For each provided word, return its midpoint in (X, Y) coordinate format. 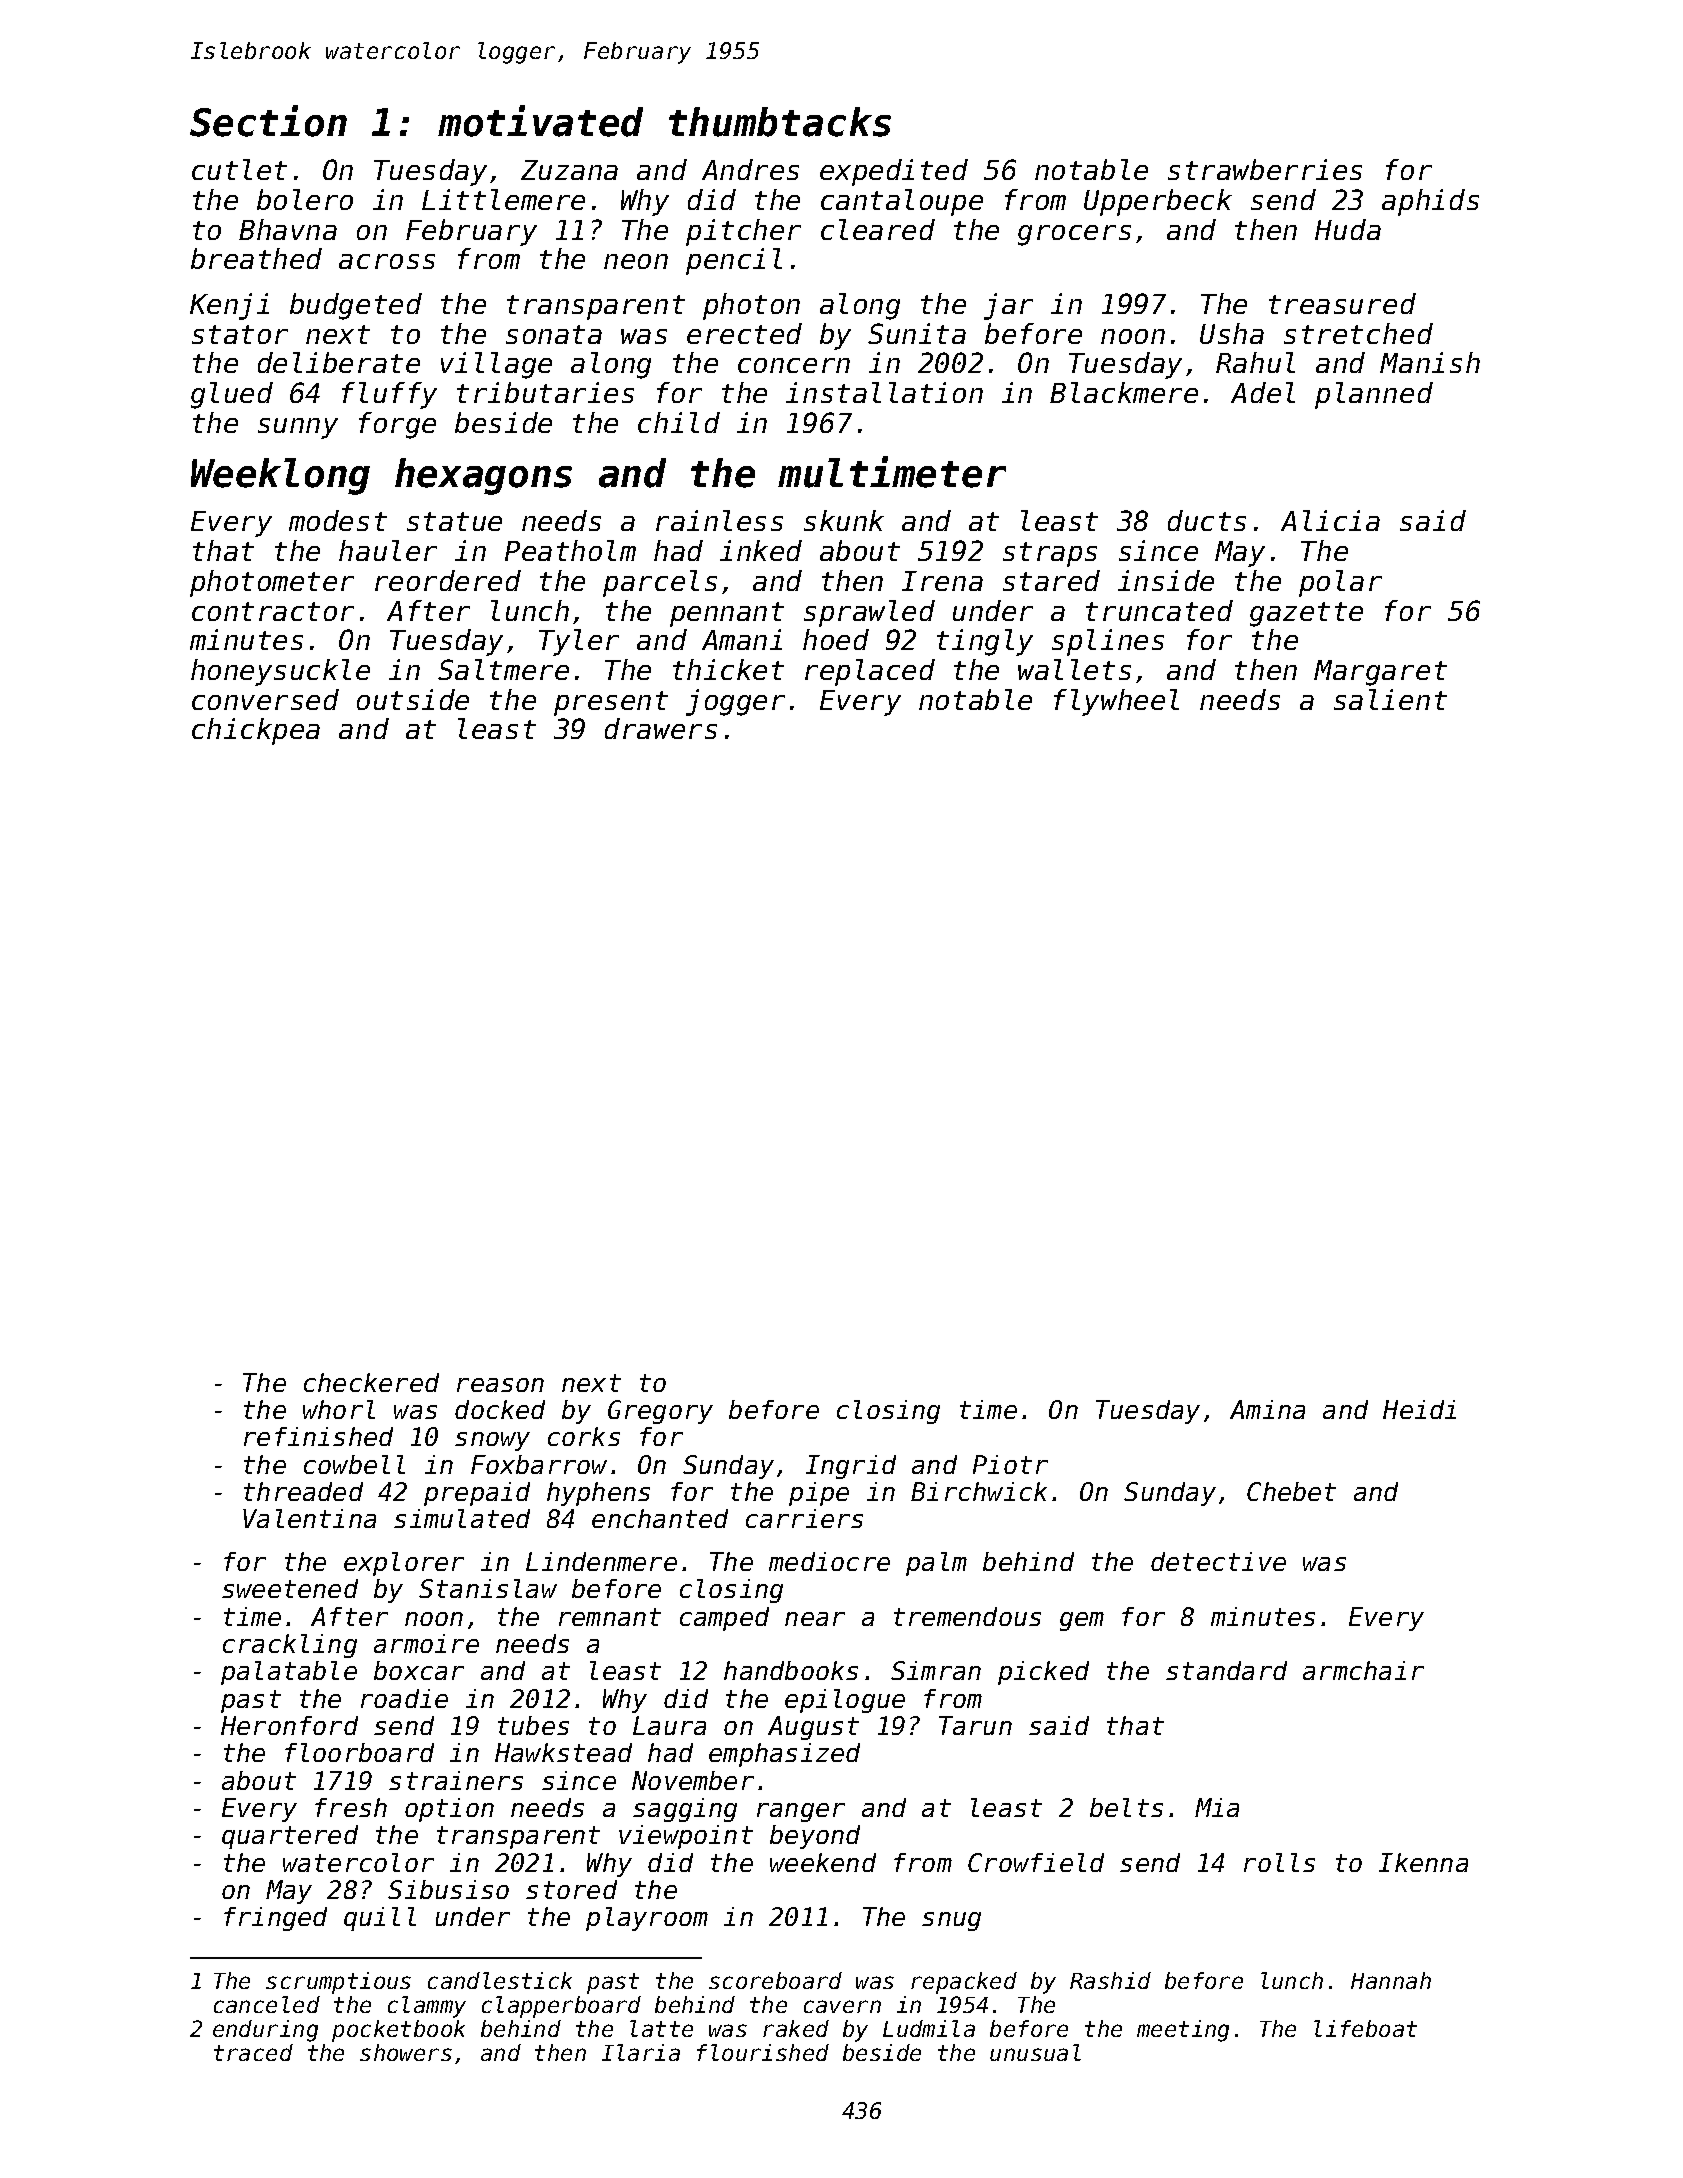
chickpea (256, 731)
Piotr (1010, 1464)
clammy (427, 2007)
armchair (1363, 1670)
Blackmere (1124, 392)
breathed (256, 258)
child (679, 422)
